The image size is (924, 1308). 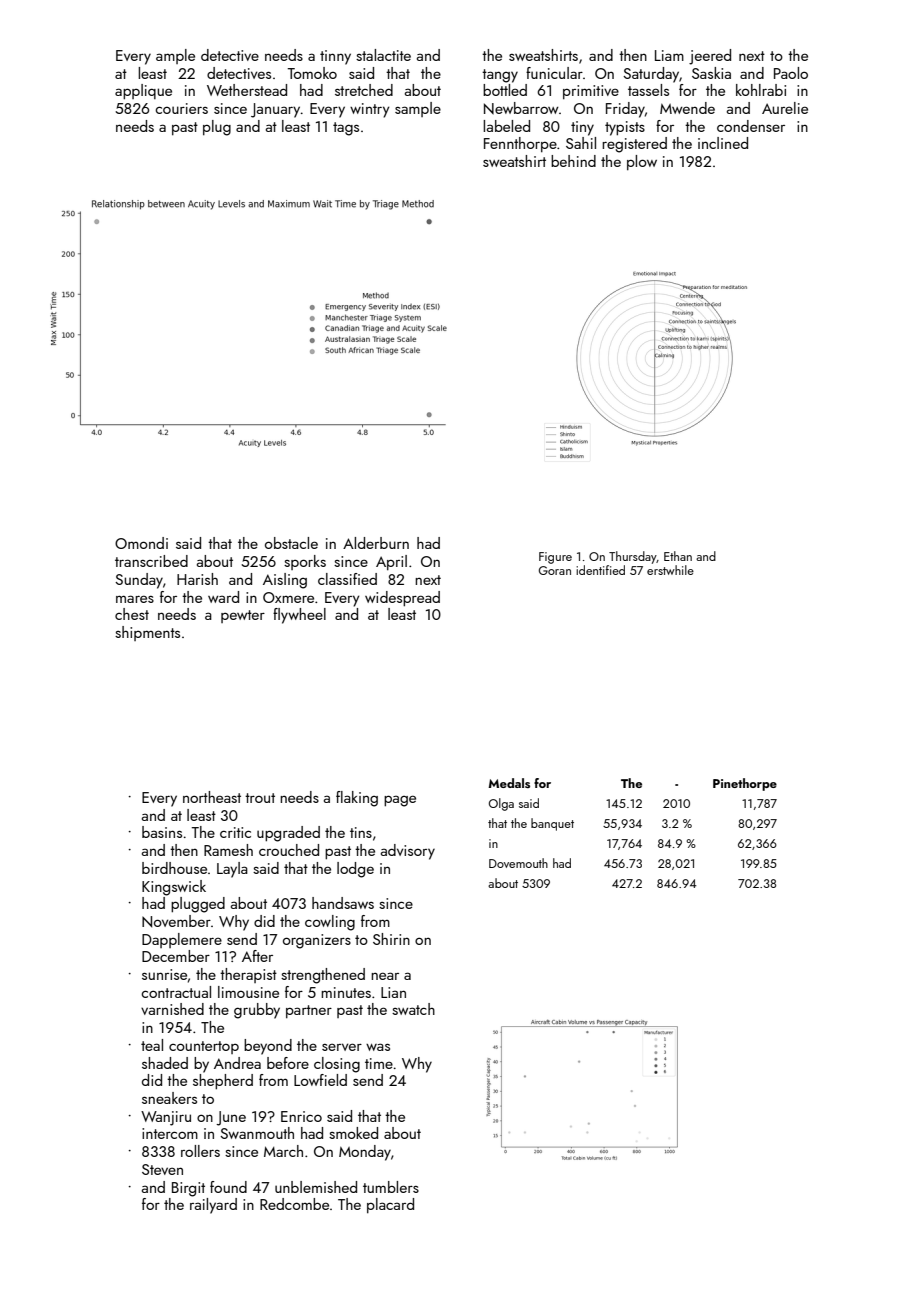 I want to click on pewter, so click(x=243, y=616).
